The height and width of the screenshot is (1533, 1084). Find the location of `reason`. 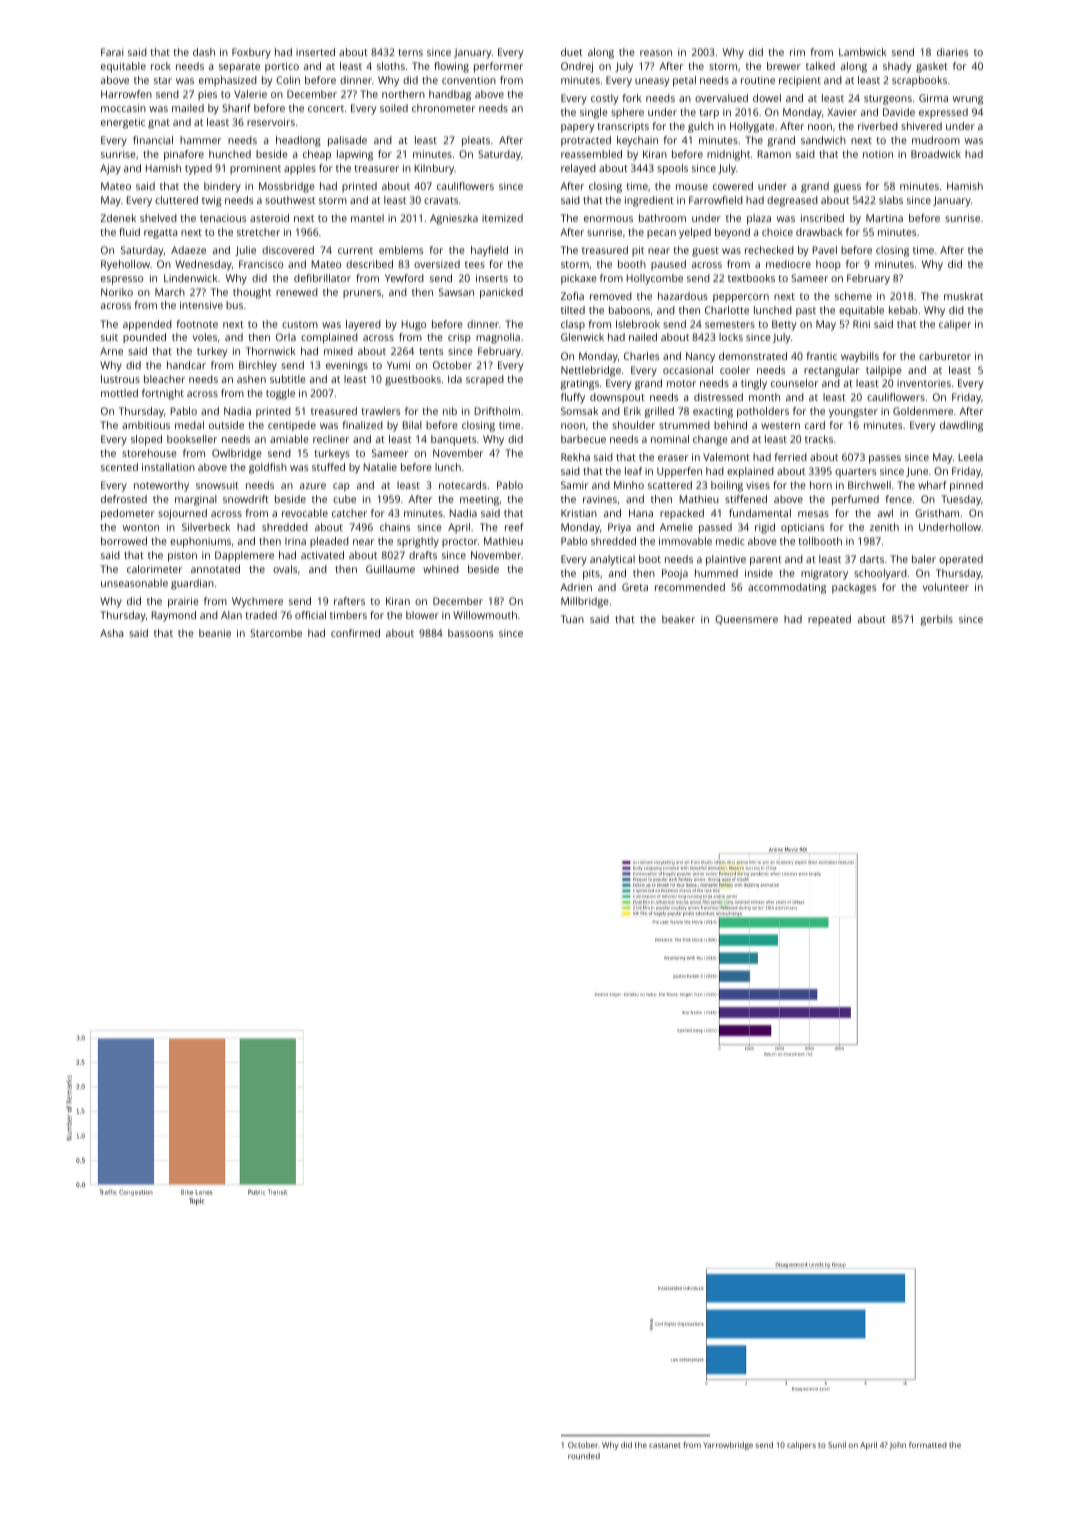

reason is located at coordinates (656, 53).
